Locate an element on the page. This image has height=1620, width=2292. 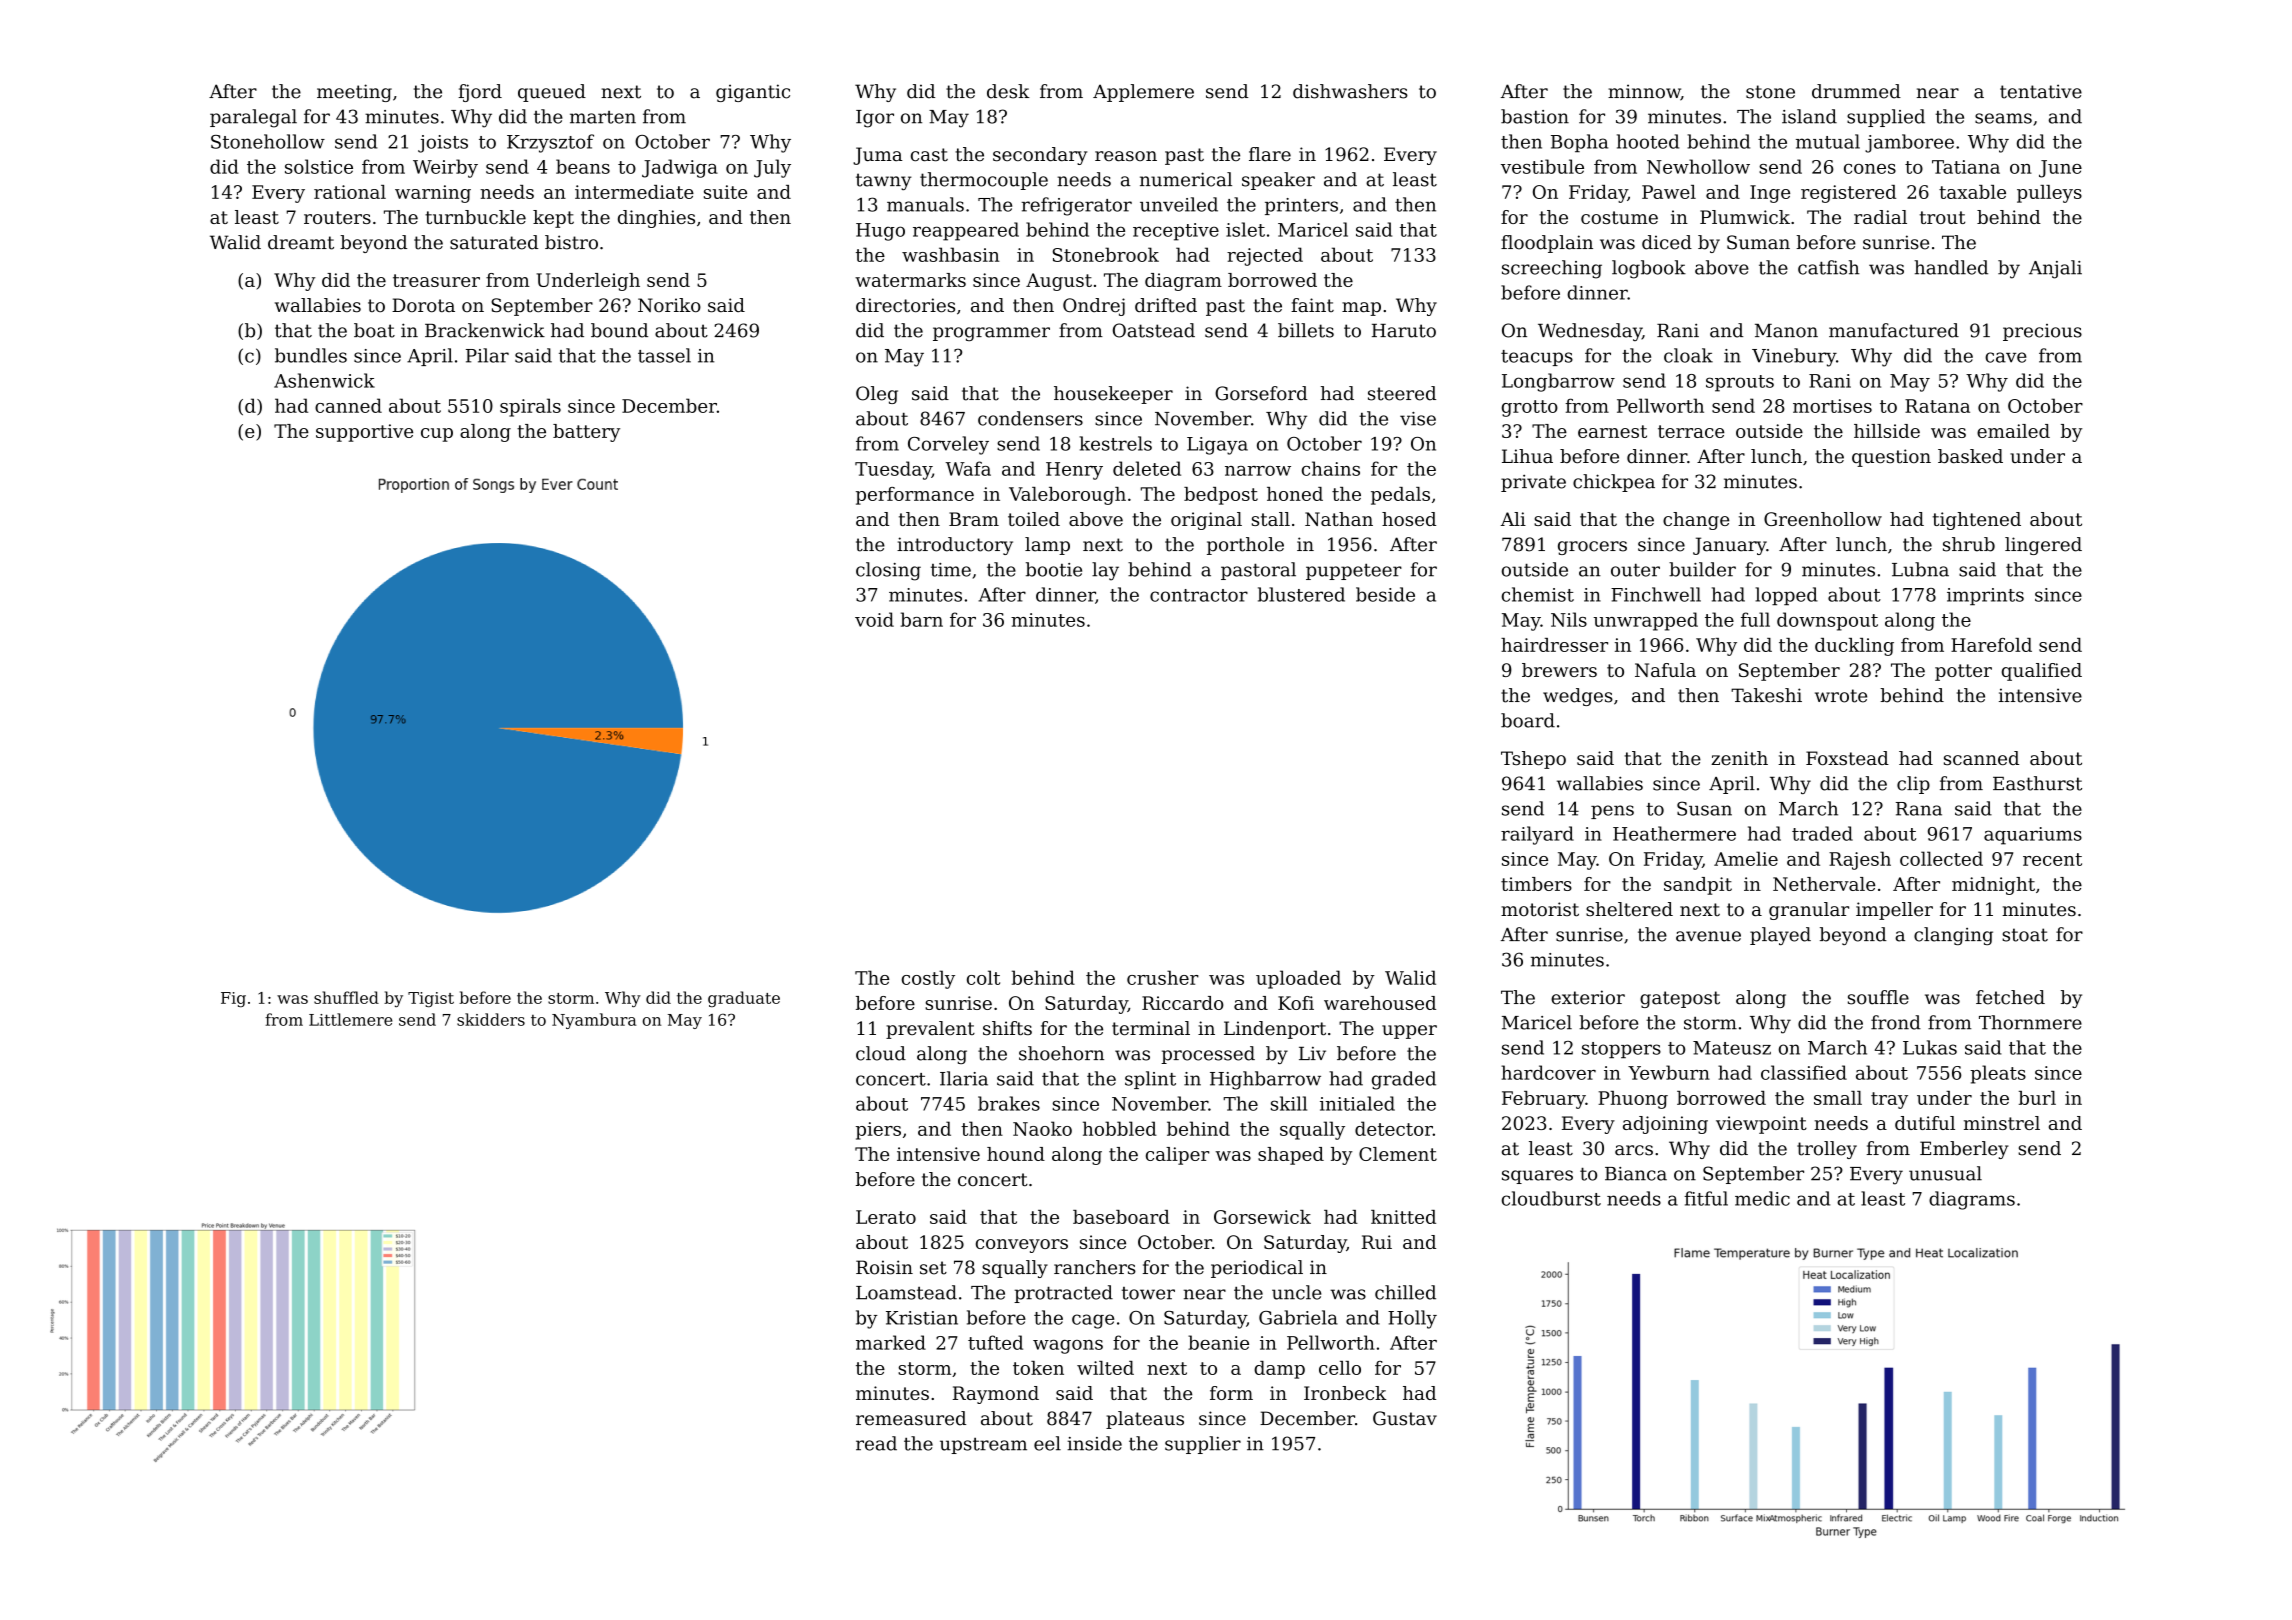
inside is located at coordinates (1094, 1443).
